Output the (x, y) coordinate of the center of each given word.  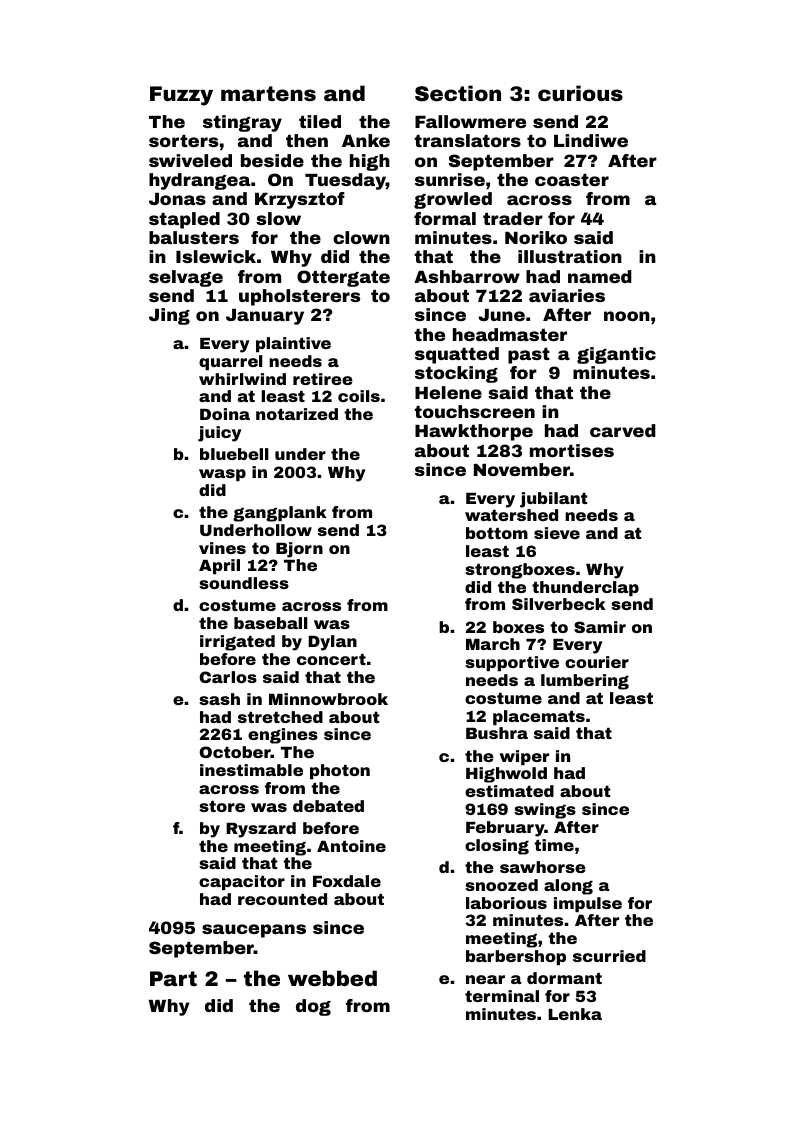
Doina (225, 414)
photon (340, 771)
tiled (320, 121)
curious (580, 93)
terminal (502, 996)
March (493, 644)
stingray (242, 123)
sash (219, 699)
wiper (524, 757)
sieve (557, 533)
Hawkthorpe (474, 432)
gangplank (280, 514)
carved (623, 430)
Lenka (575, 1014)
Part (173, 978)
